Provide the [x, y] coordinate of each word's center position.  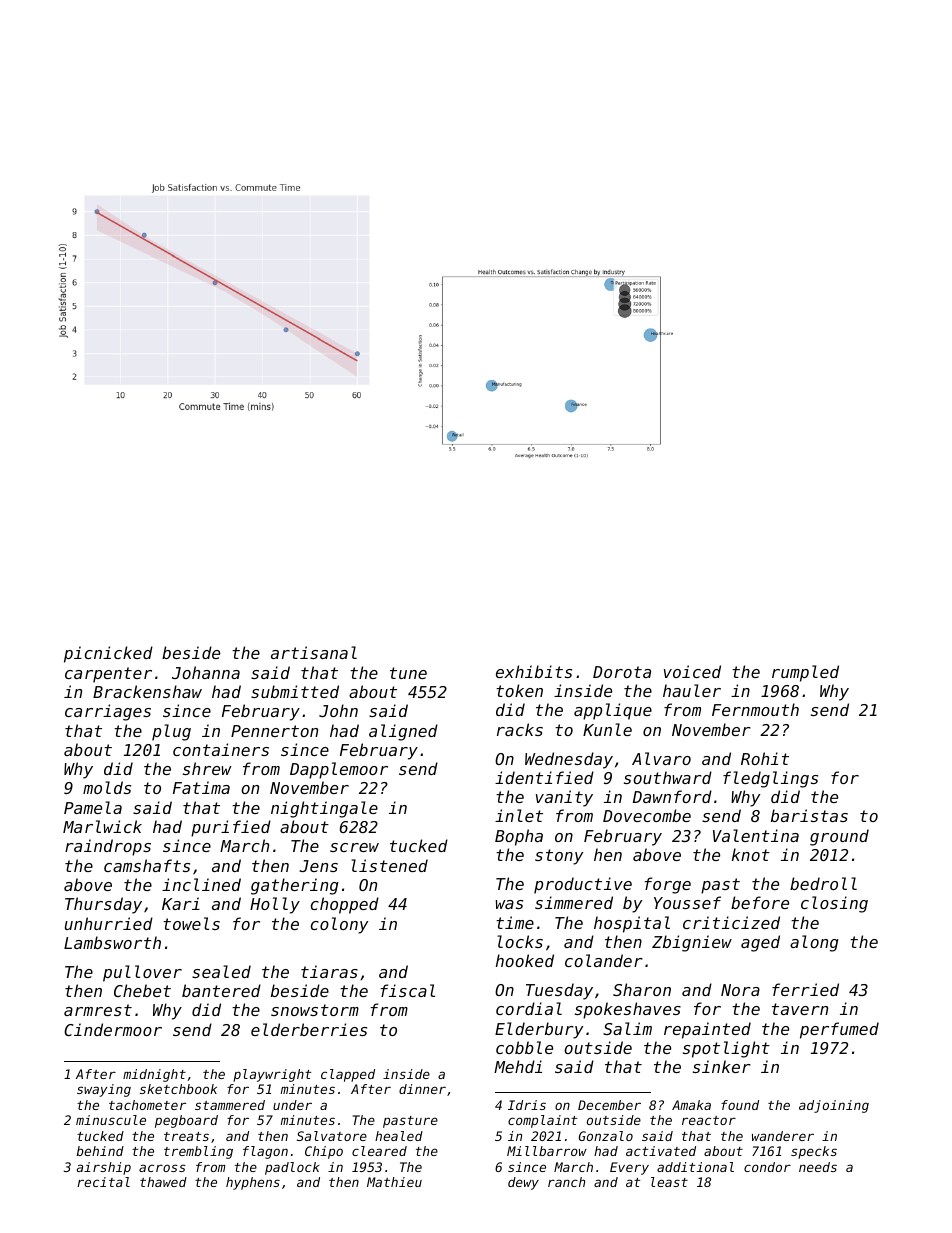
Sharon [642, 989]
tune [408, 673]
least [669, 1182]
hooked [525, 960]
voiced [692, 671]
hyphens [253, 1183]
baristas [809, 815]
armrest [98, 1010]
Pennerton [274, 731]
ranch [566, 1182]
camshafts [147, 865]
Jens [318, 866]
